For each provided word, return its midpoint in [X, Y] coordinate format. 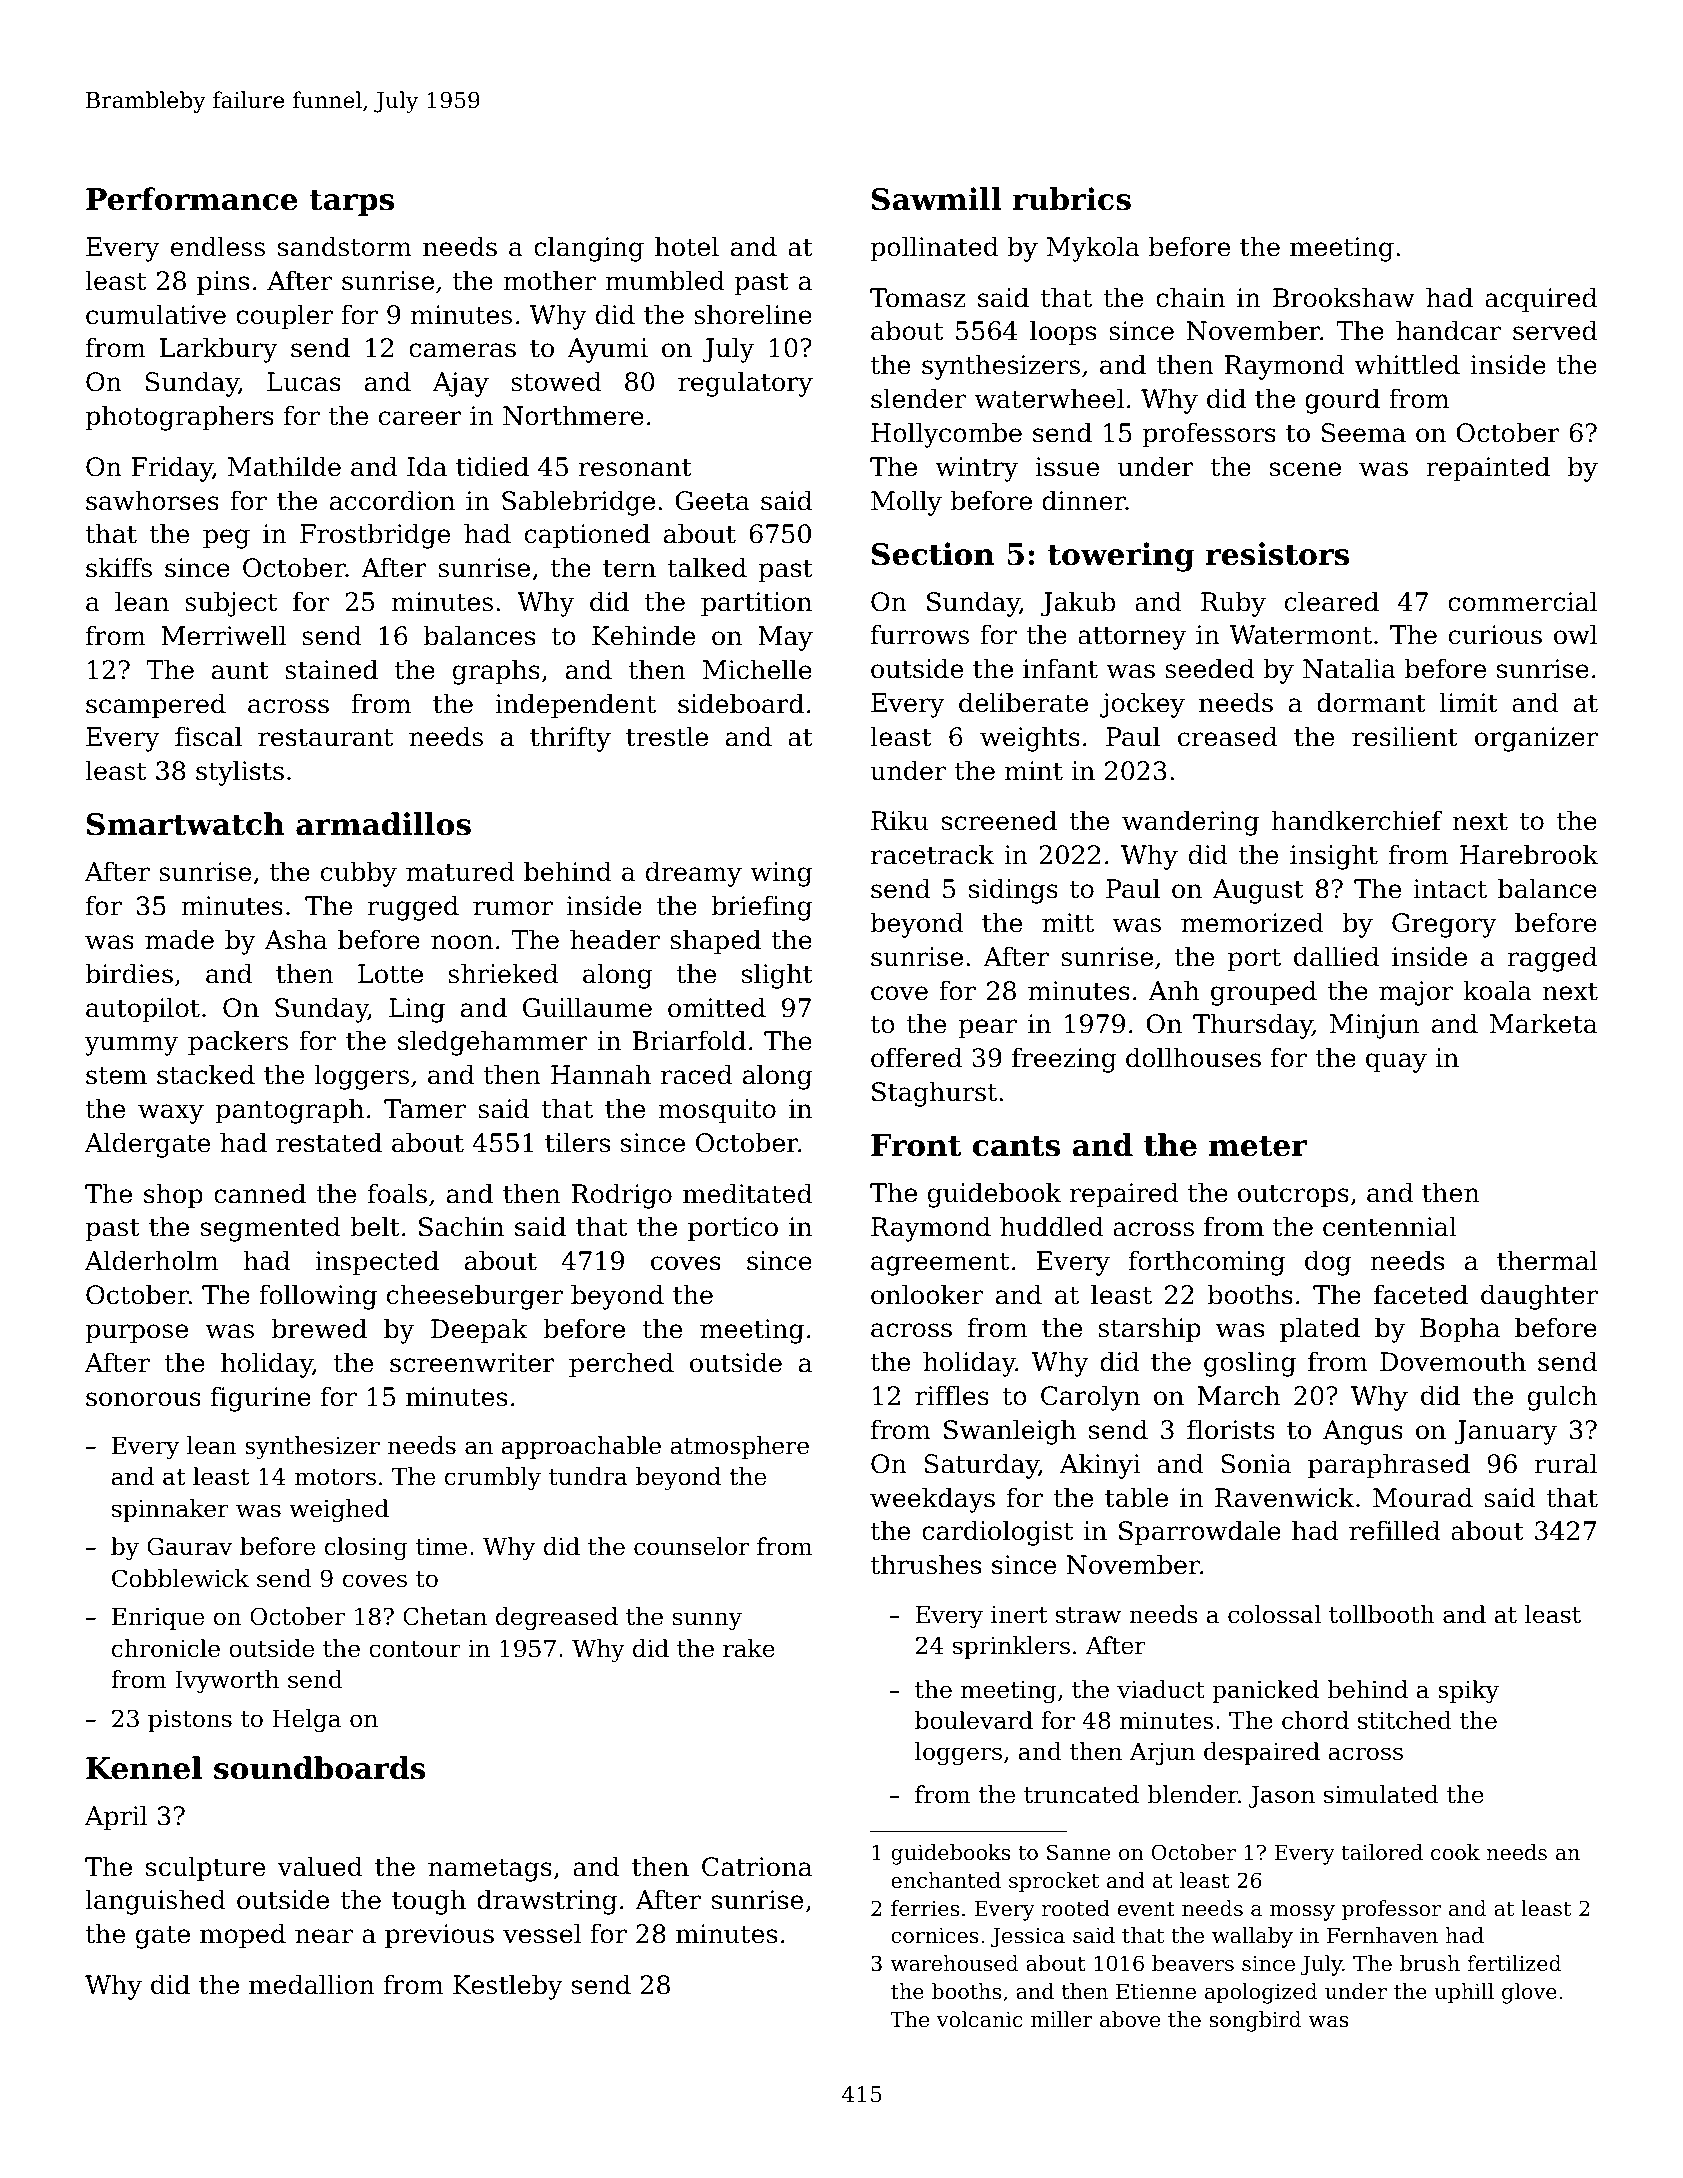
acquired [1541, 300]
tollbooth [1381, 1614]
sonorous [143, 1399]
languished [155, 1902]
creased [1227, 736]
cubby [359, 874]
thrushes [925, 1564]
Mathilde [284, 466]
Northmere [573, 415]
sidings [1013, 891]
